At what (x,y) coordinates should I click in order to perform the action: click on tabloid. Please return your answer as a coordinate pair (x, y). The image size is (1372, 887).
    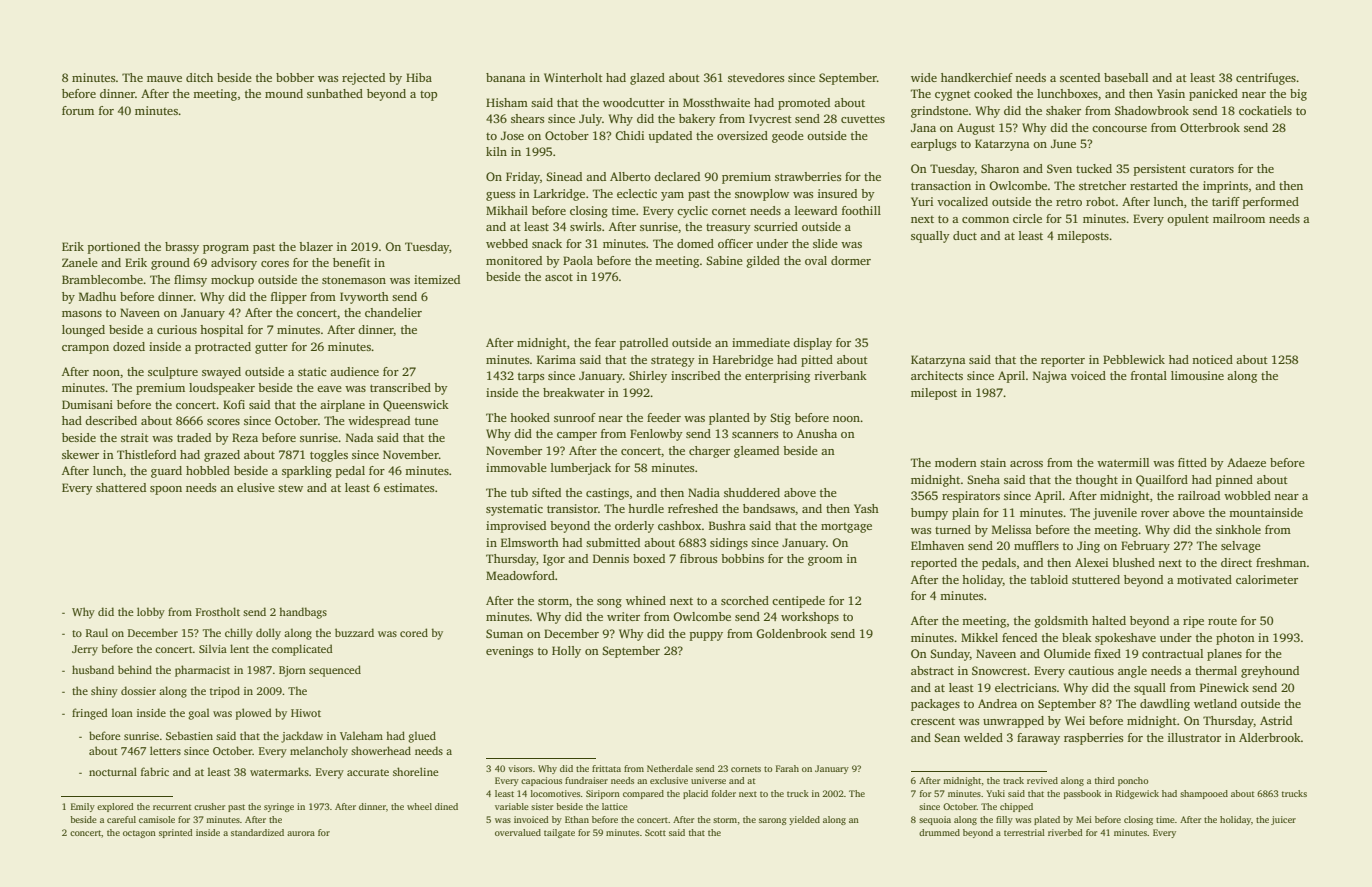
    Looking at the image, I should click on (1049, 579).
